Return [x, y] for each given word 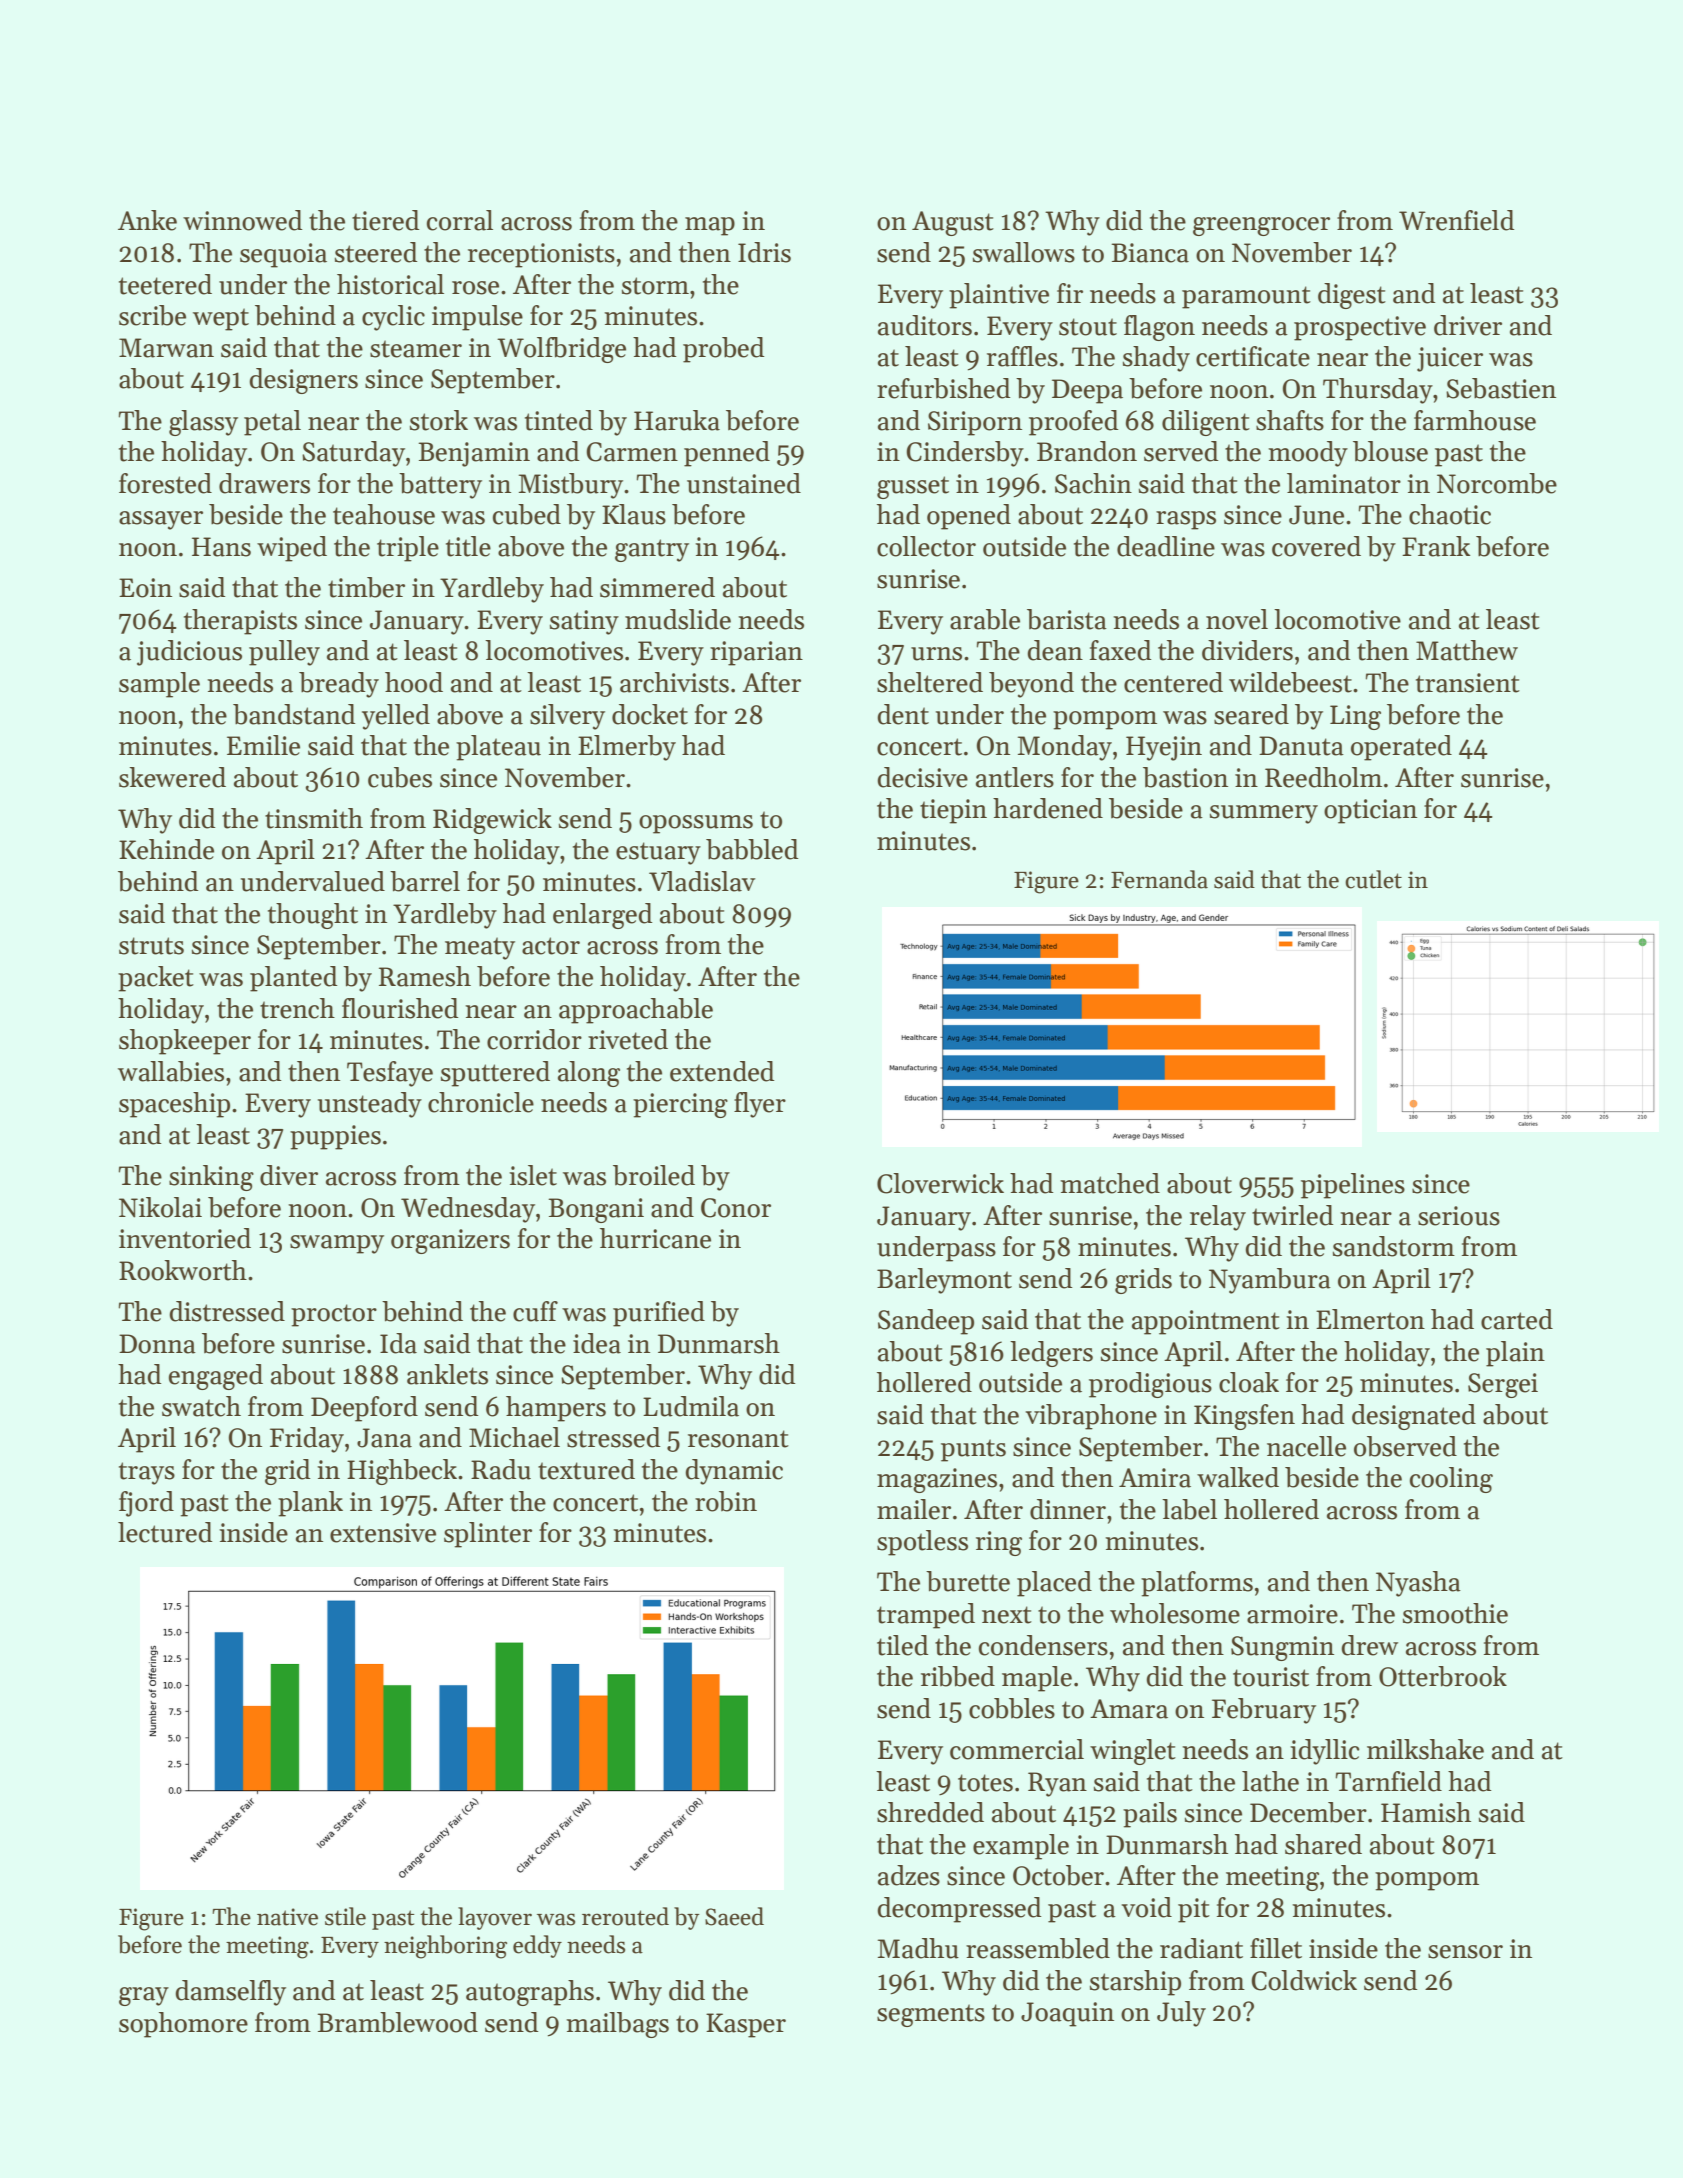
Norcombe [1497, 483]
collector [926, 546]
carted [1517, 1319]
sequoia [283, 255]
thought [313, 916]
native [287, 1917]
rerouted [625, 1916]
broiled [654, 1175]
